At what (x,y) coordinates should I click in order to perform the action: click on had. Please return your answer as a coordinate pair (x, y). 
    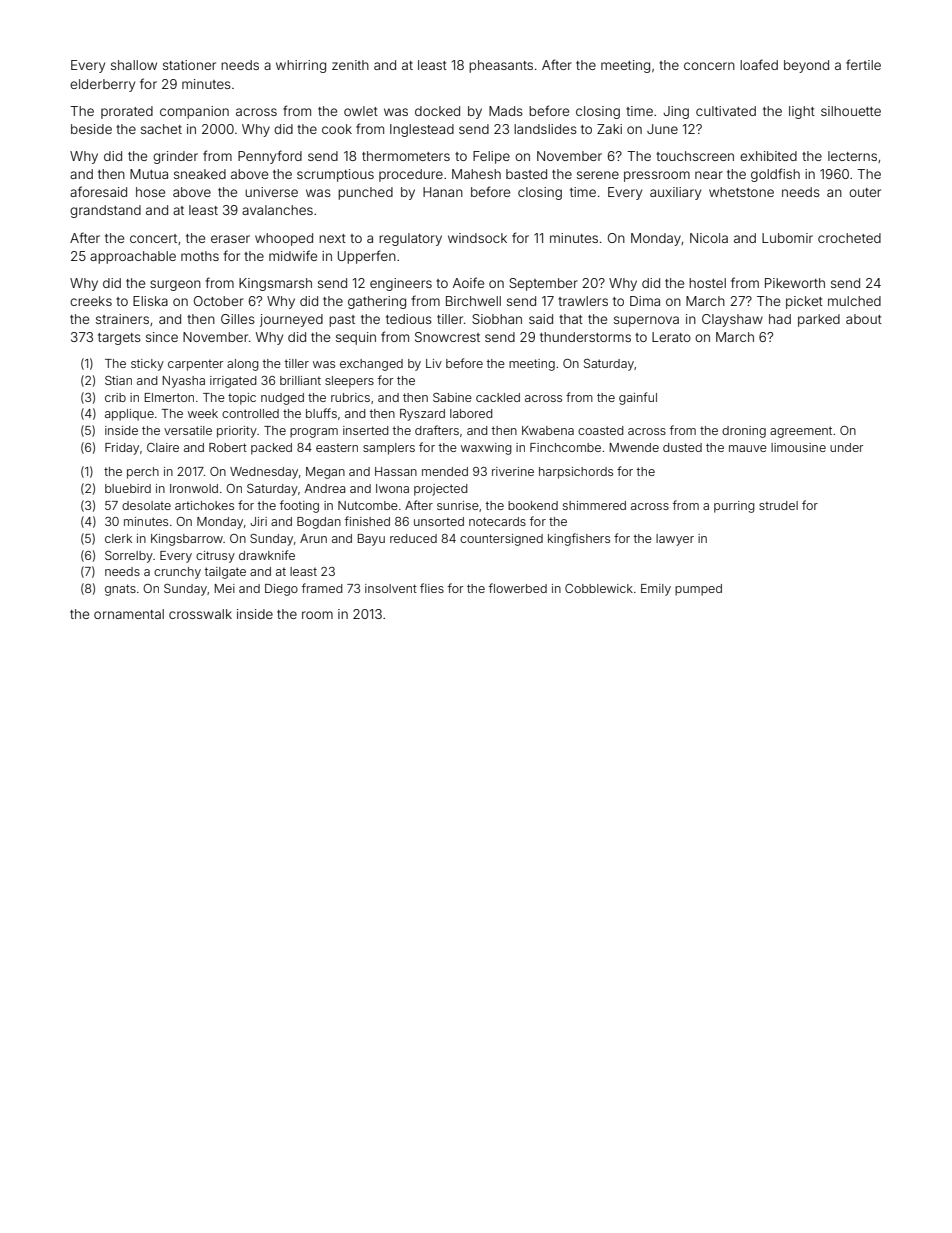
    Looking at the image, I should click on (780, 319).
